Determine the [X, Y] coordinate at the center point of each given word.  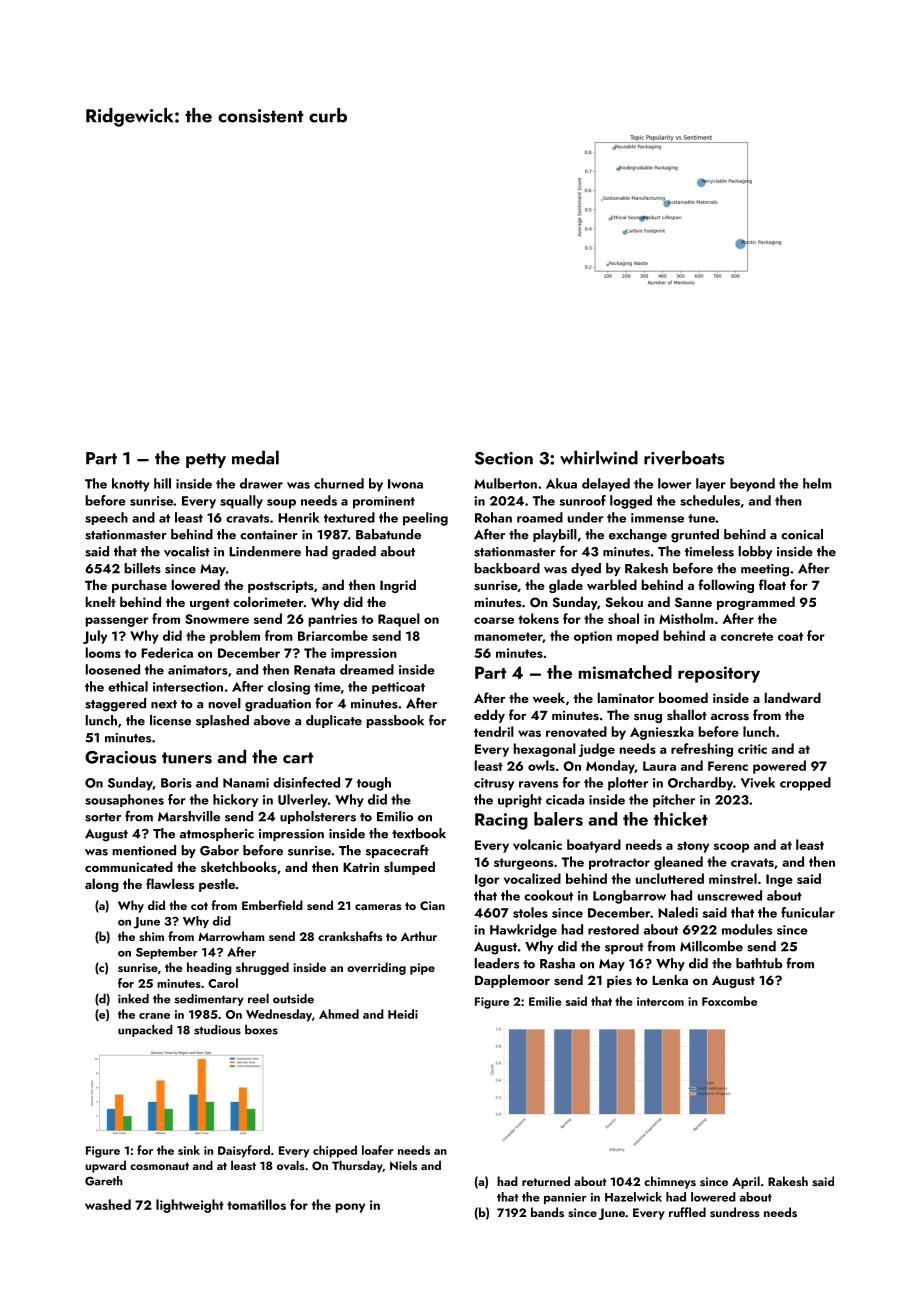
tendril [494, 731]
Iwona [405, 484]
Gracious [120, 757]
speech [106, 518]
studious [217, 1030]
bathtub [759, 963]
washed [108, 1204]
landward [793, 697]
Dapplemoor [512, 981]
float [772, 584]
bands [547, 1212]
